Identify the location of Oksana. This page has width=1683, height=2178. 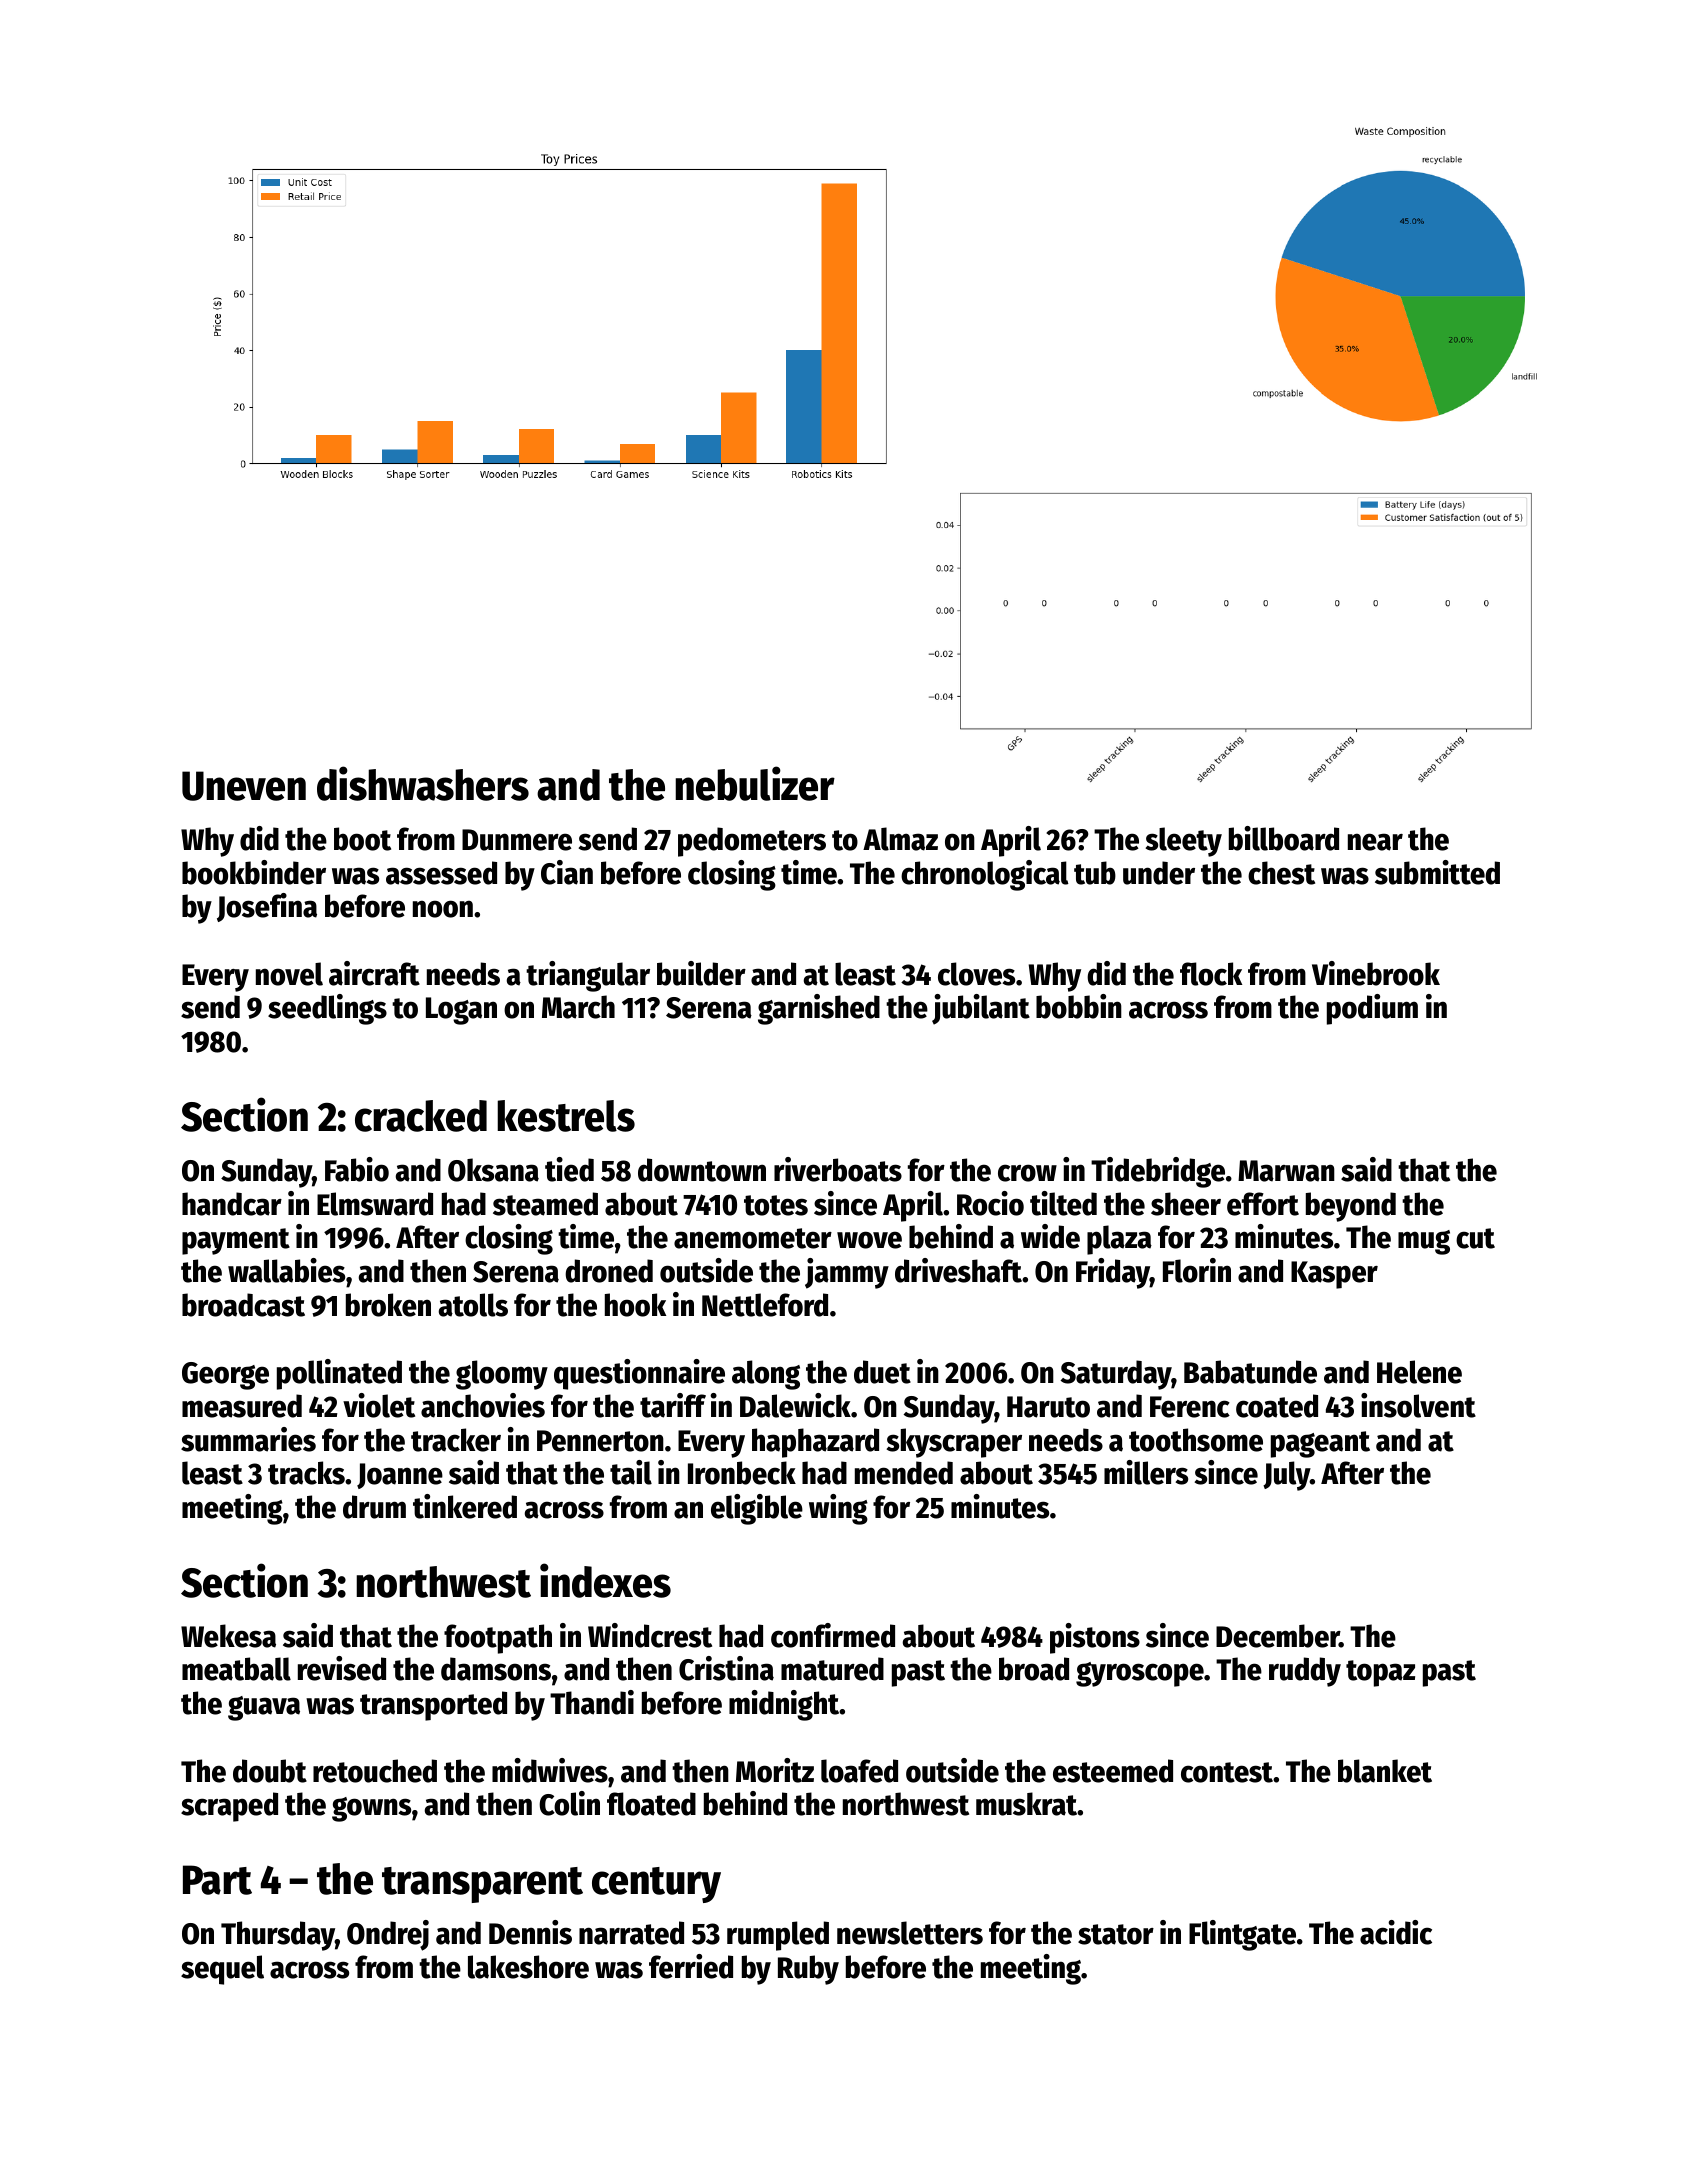
(493, 1170).
